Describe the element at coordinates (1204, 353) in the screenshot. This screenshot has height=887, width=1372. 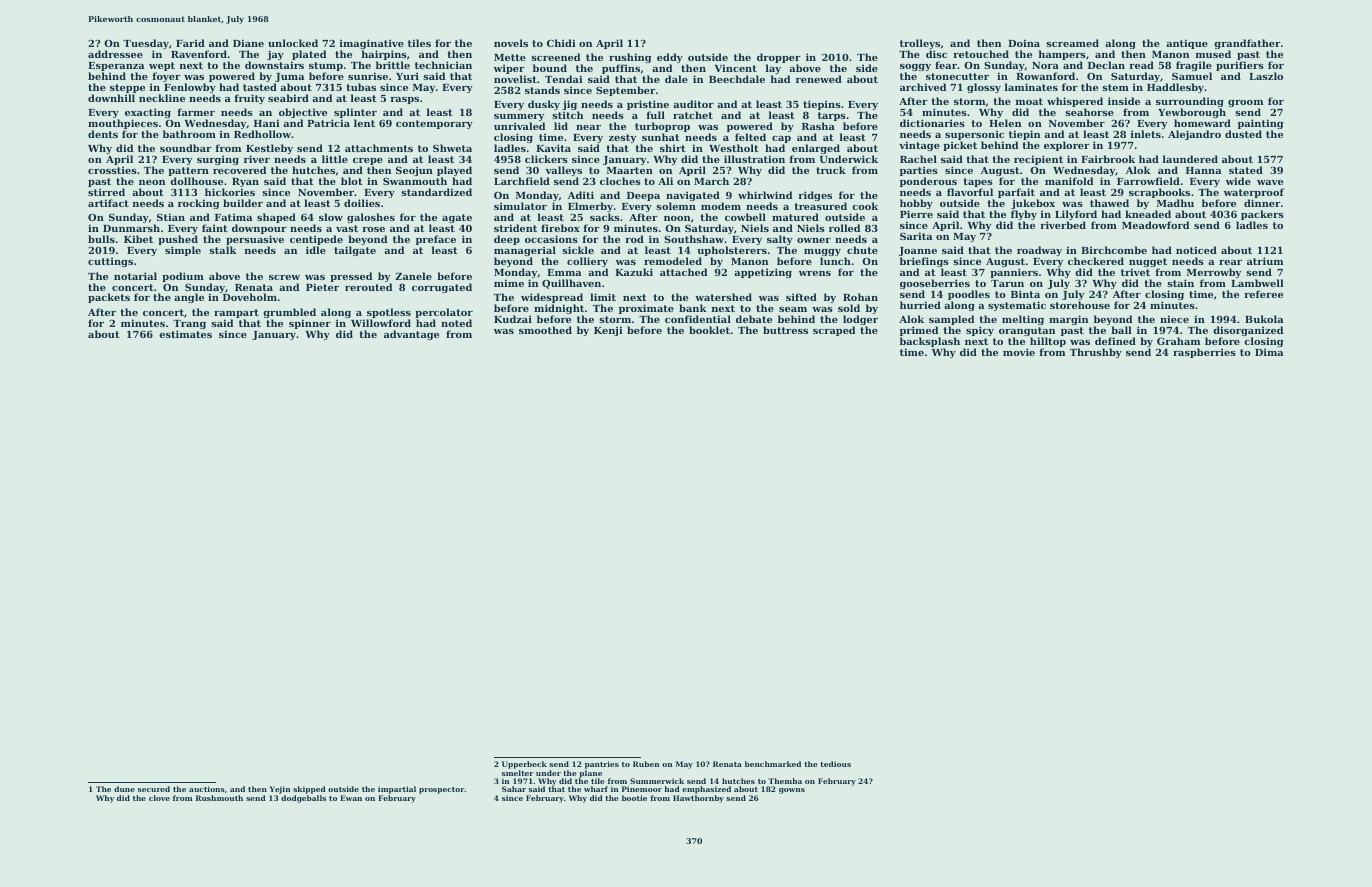
I see `raspberries` at that location.
